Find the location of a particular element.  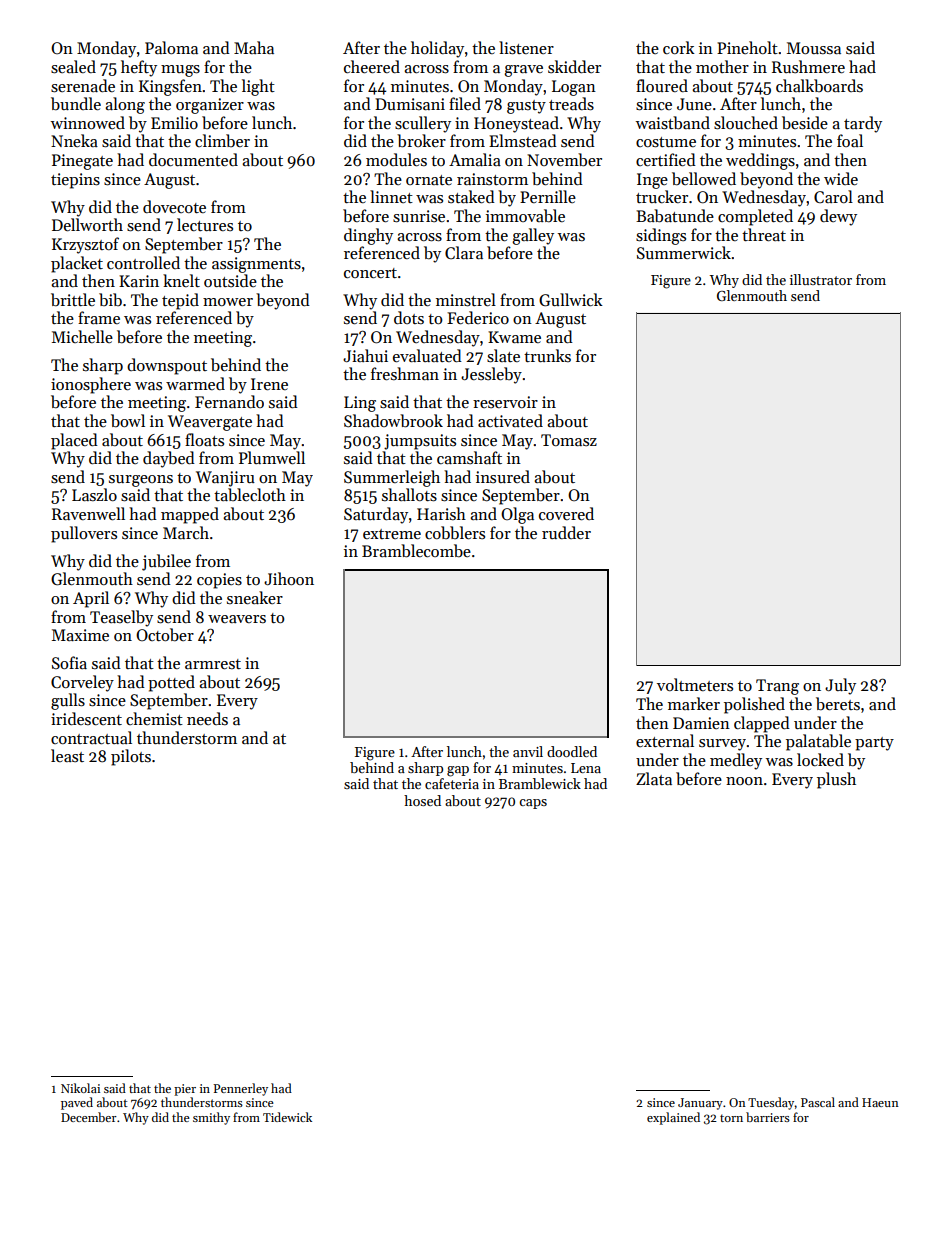

sealed is located at coordinates (73, 67).
